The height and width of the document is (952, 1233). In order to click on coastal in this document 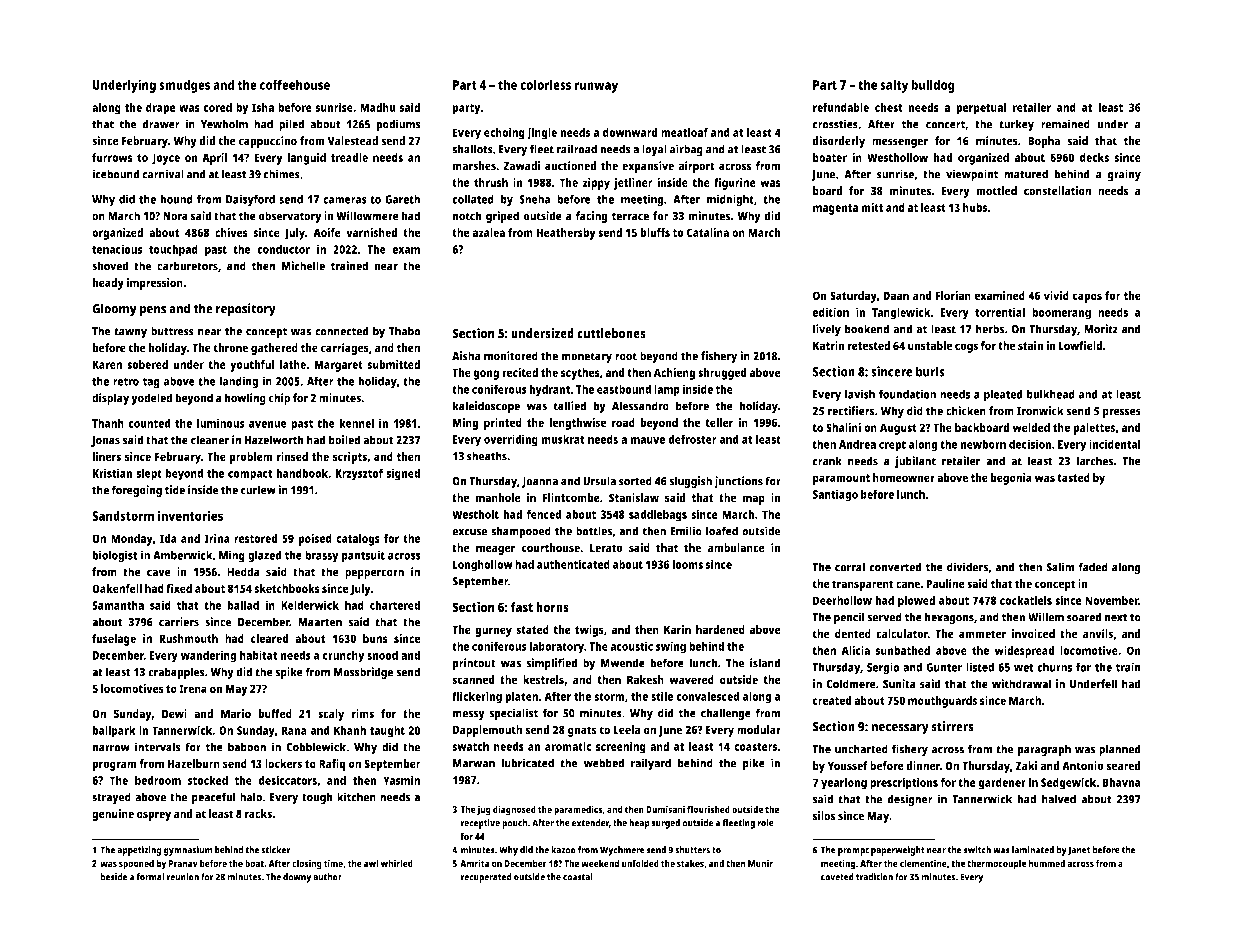, I will do `click(578, 877)`.
